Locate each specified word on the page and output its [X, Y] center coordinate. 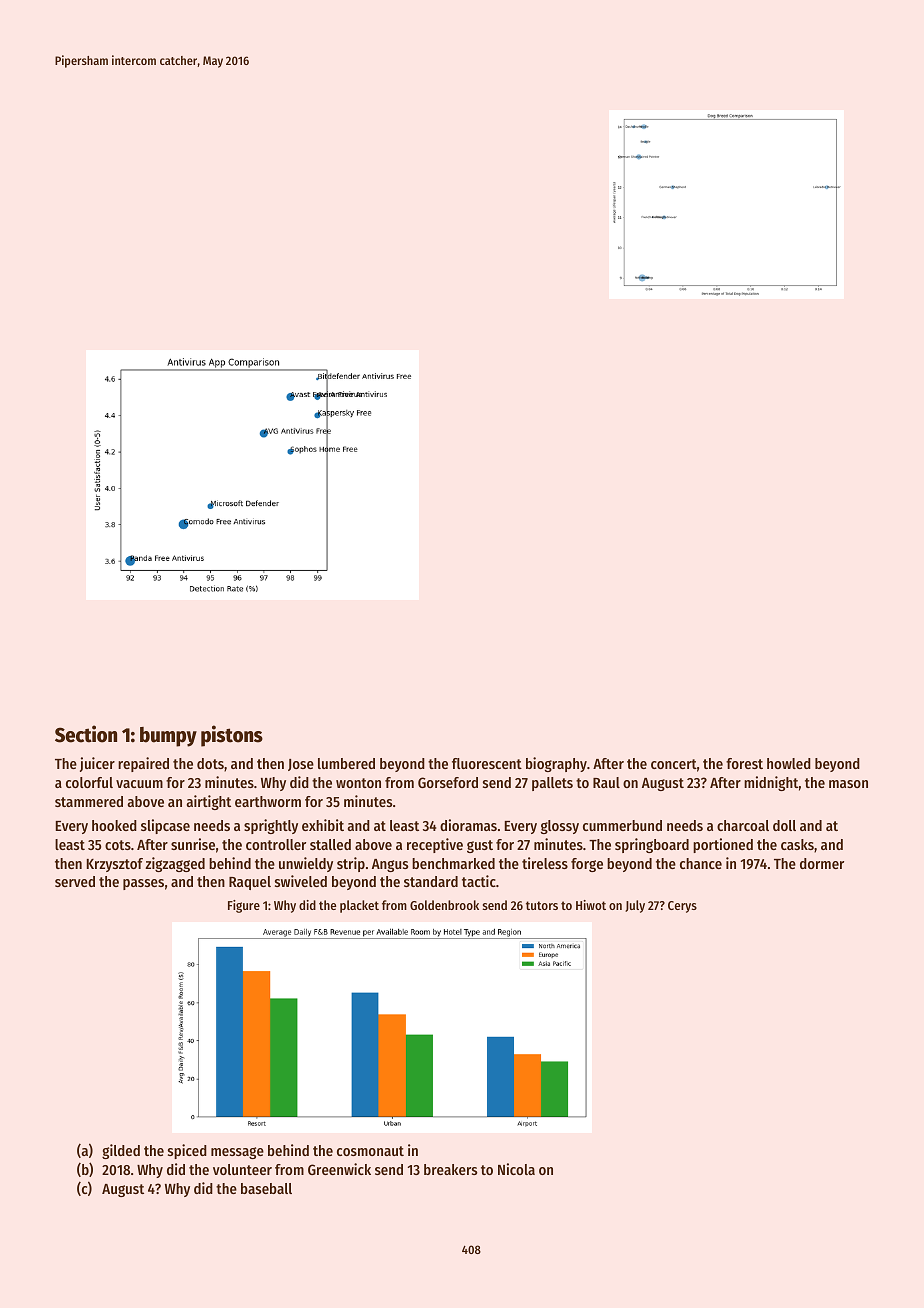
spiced [187, 1151]
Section [86, 734]
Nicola [516, 1169]
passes [143, 884]
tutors [542, 905]
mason [848, 784]
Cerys [682, 907]
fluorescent [487, 763]
